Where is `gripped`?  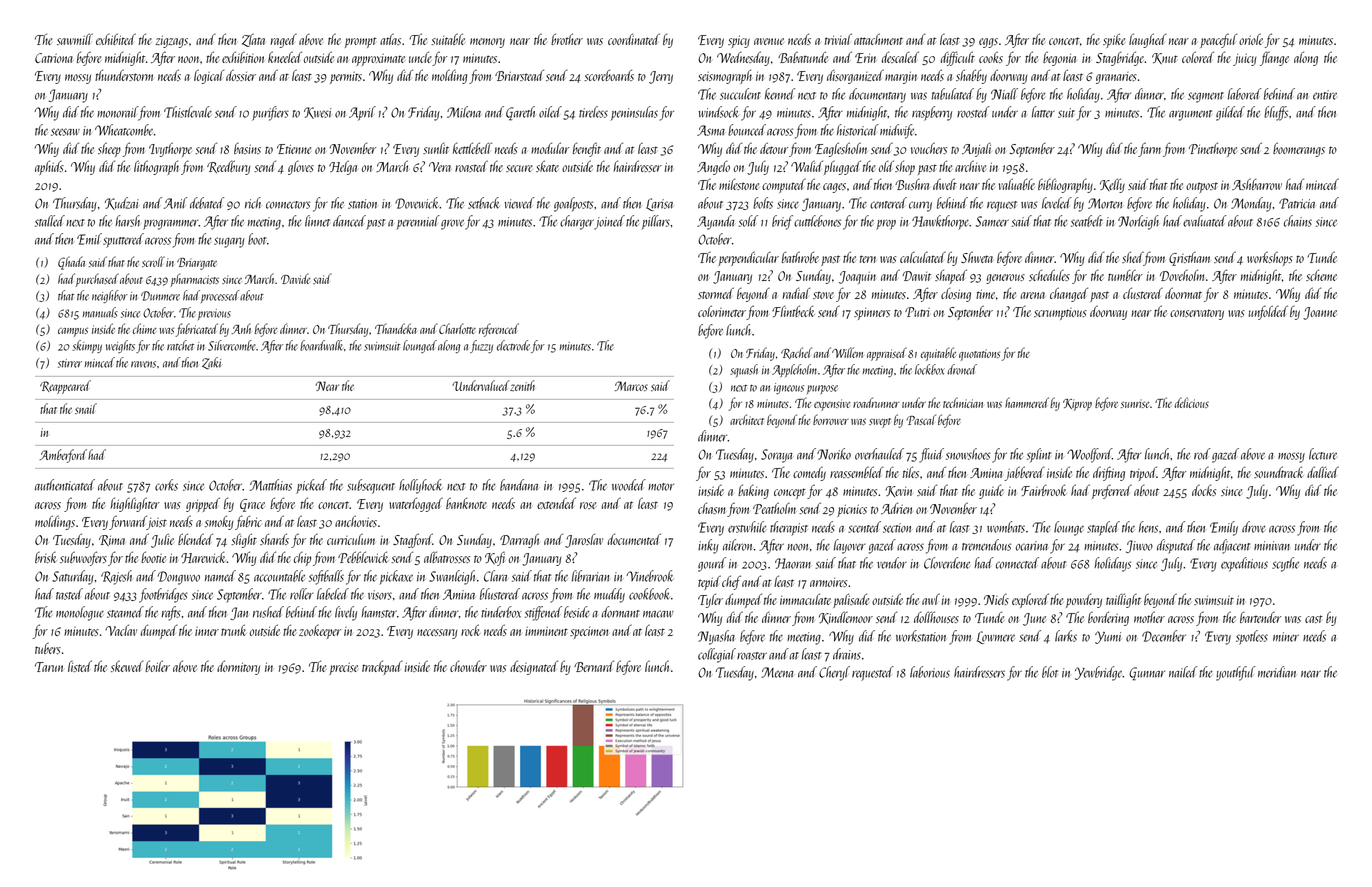
gripped is located at coordinates (203, 504).
